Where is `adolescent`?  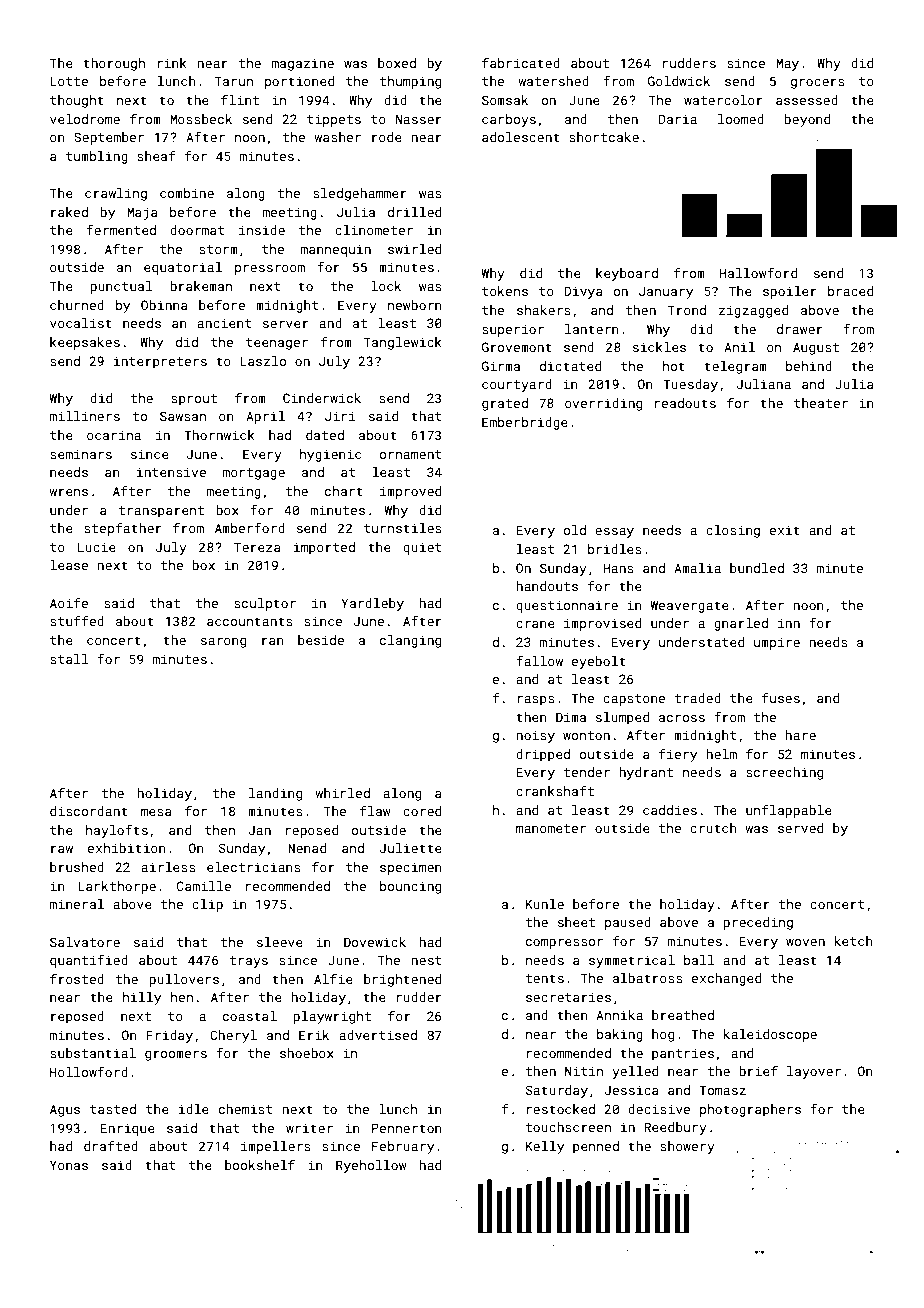
adolescent is located at coordinates (521, 137).
